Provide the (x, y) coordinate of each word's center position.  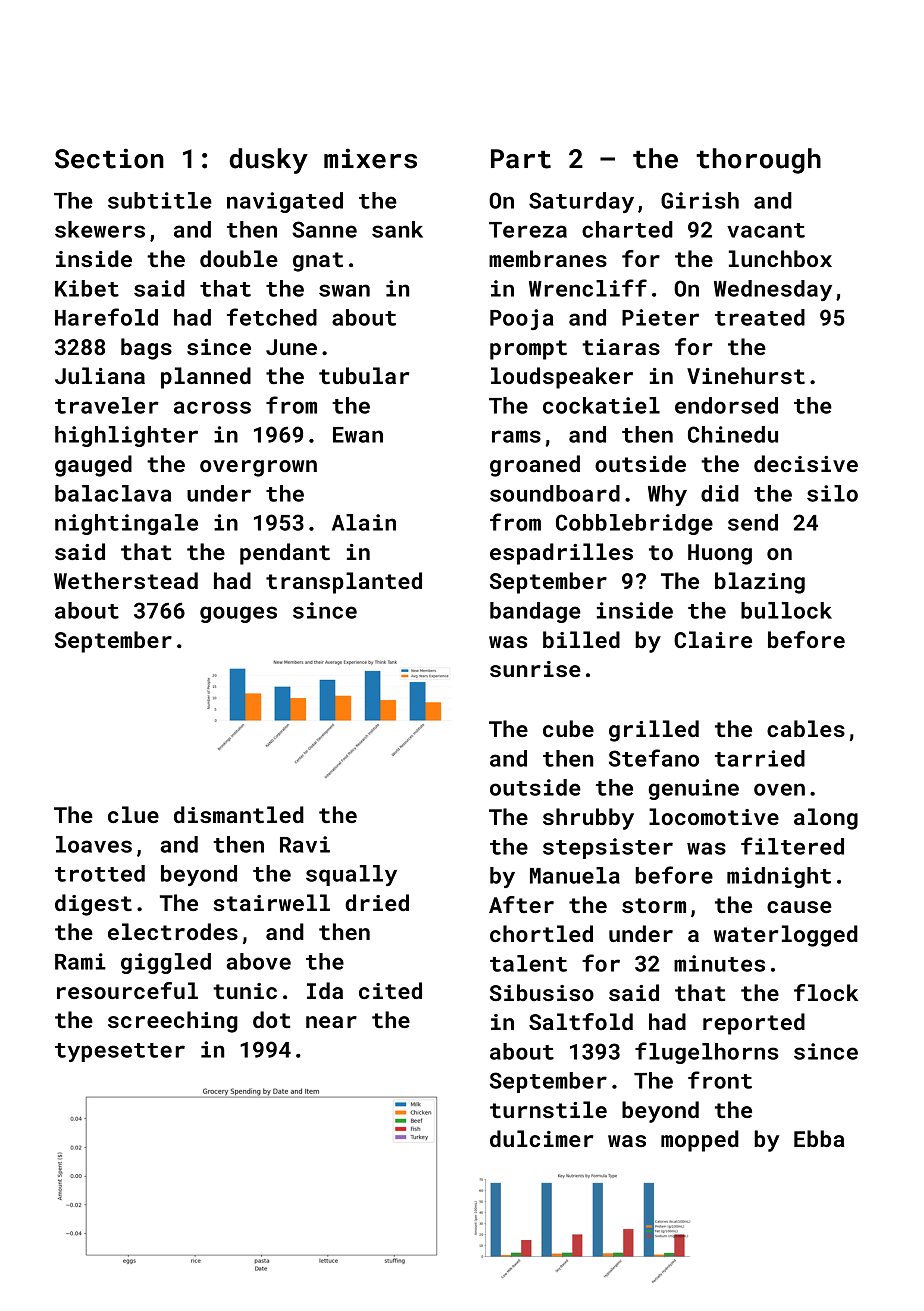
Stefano (654, 758)
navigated (285, 202)
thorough (758, 161)
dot (271, 1019)
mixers (370, 158)
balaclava (113, 493)
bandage (535, 612)
